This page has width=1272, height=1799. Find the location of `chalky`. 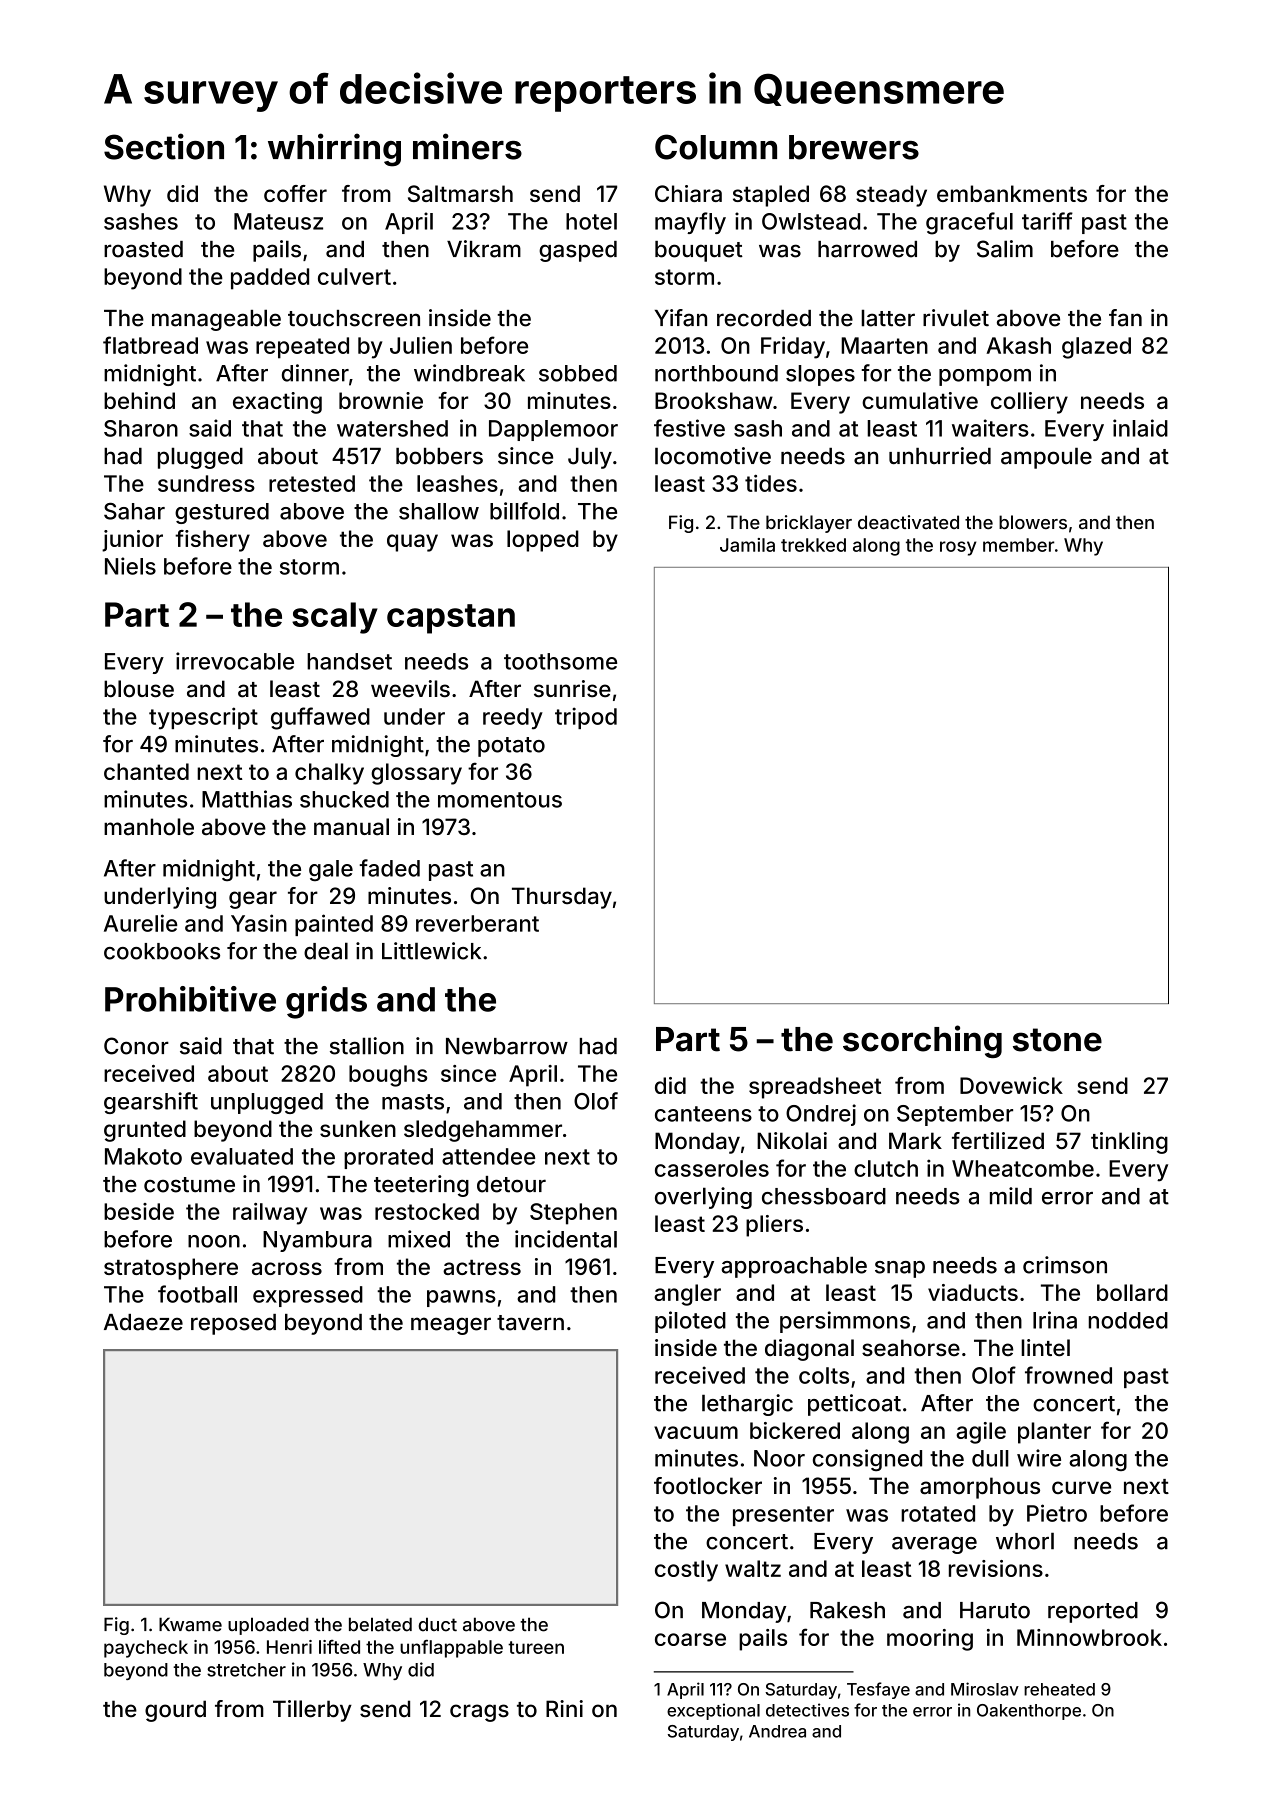

chalky is located at coordinates (329, 774).
